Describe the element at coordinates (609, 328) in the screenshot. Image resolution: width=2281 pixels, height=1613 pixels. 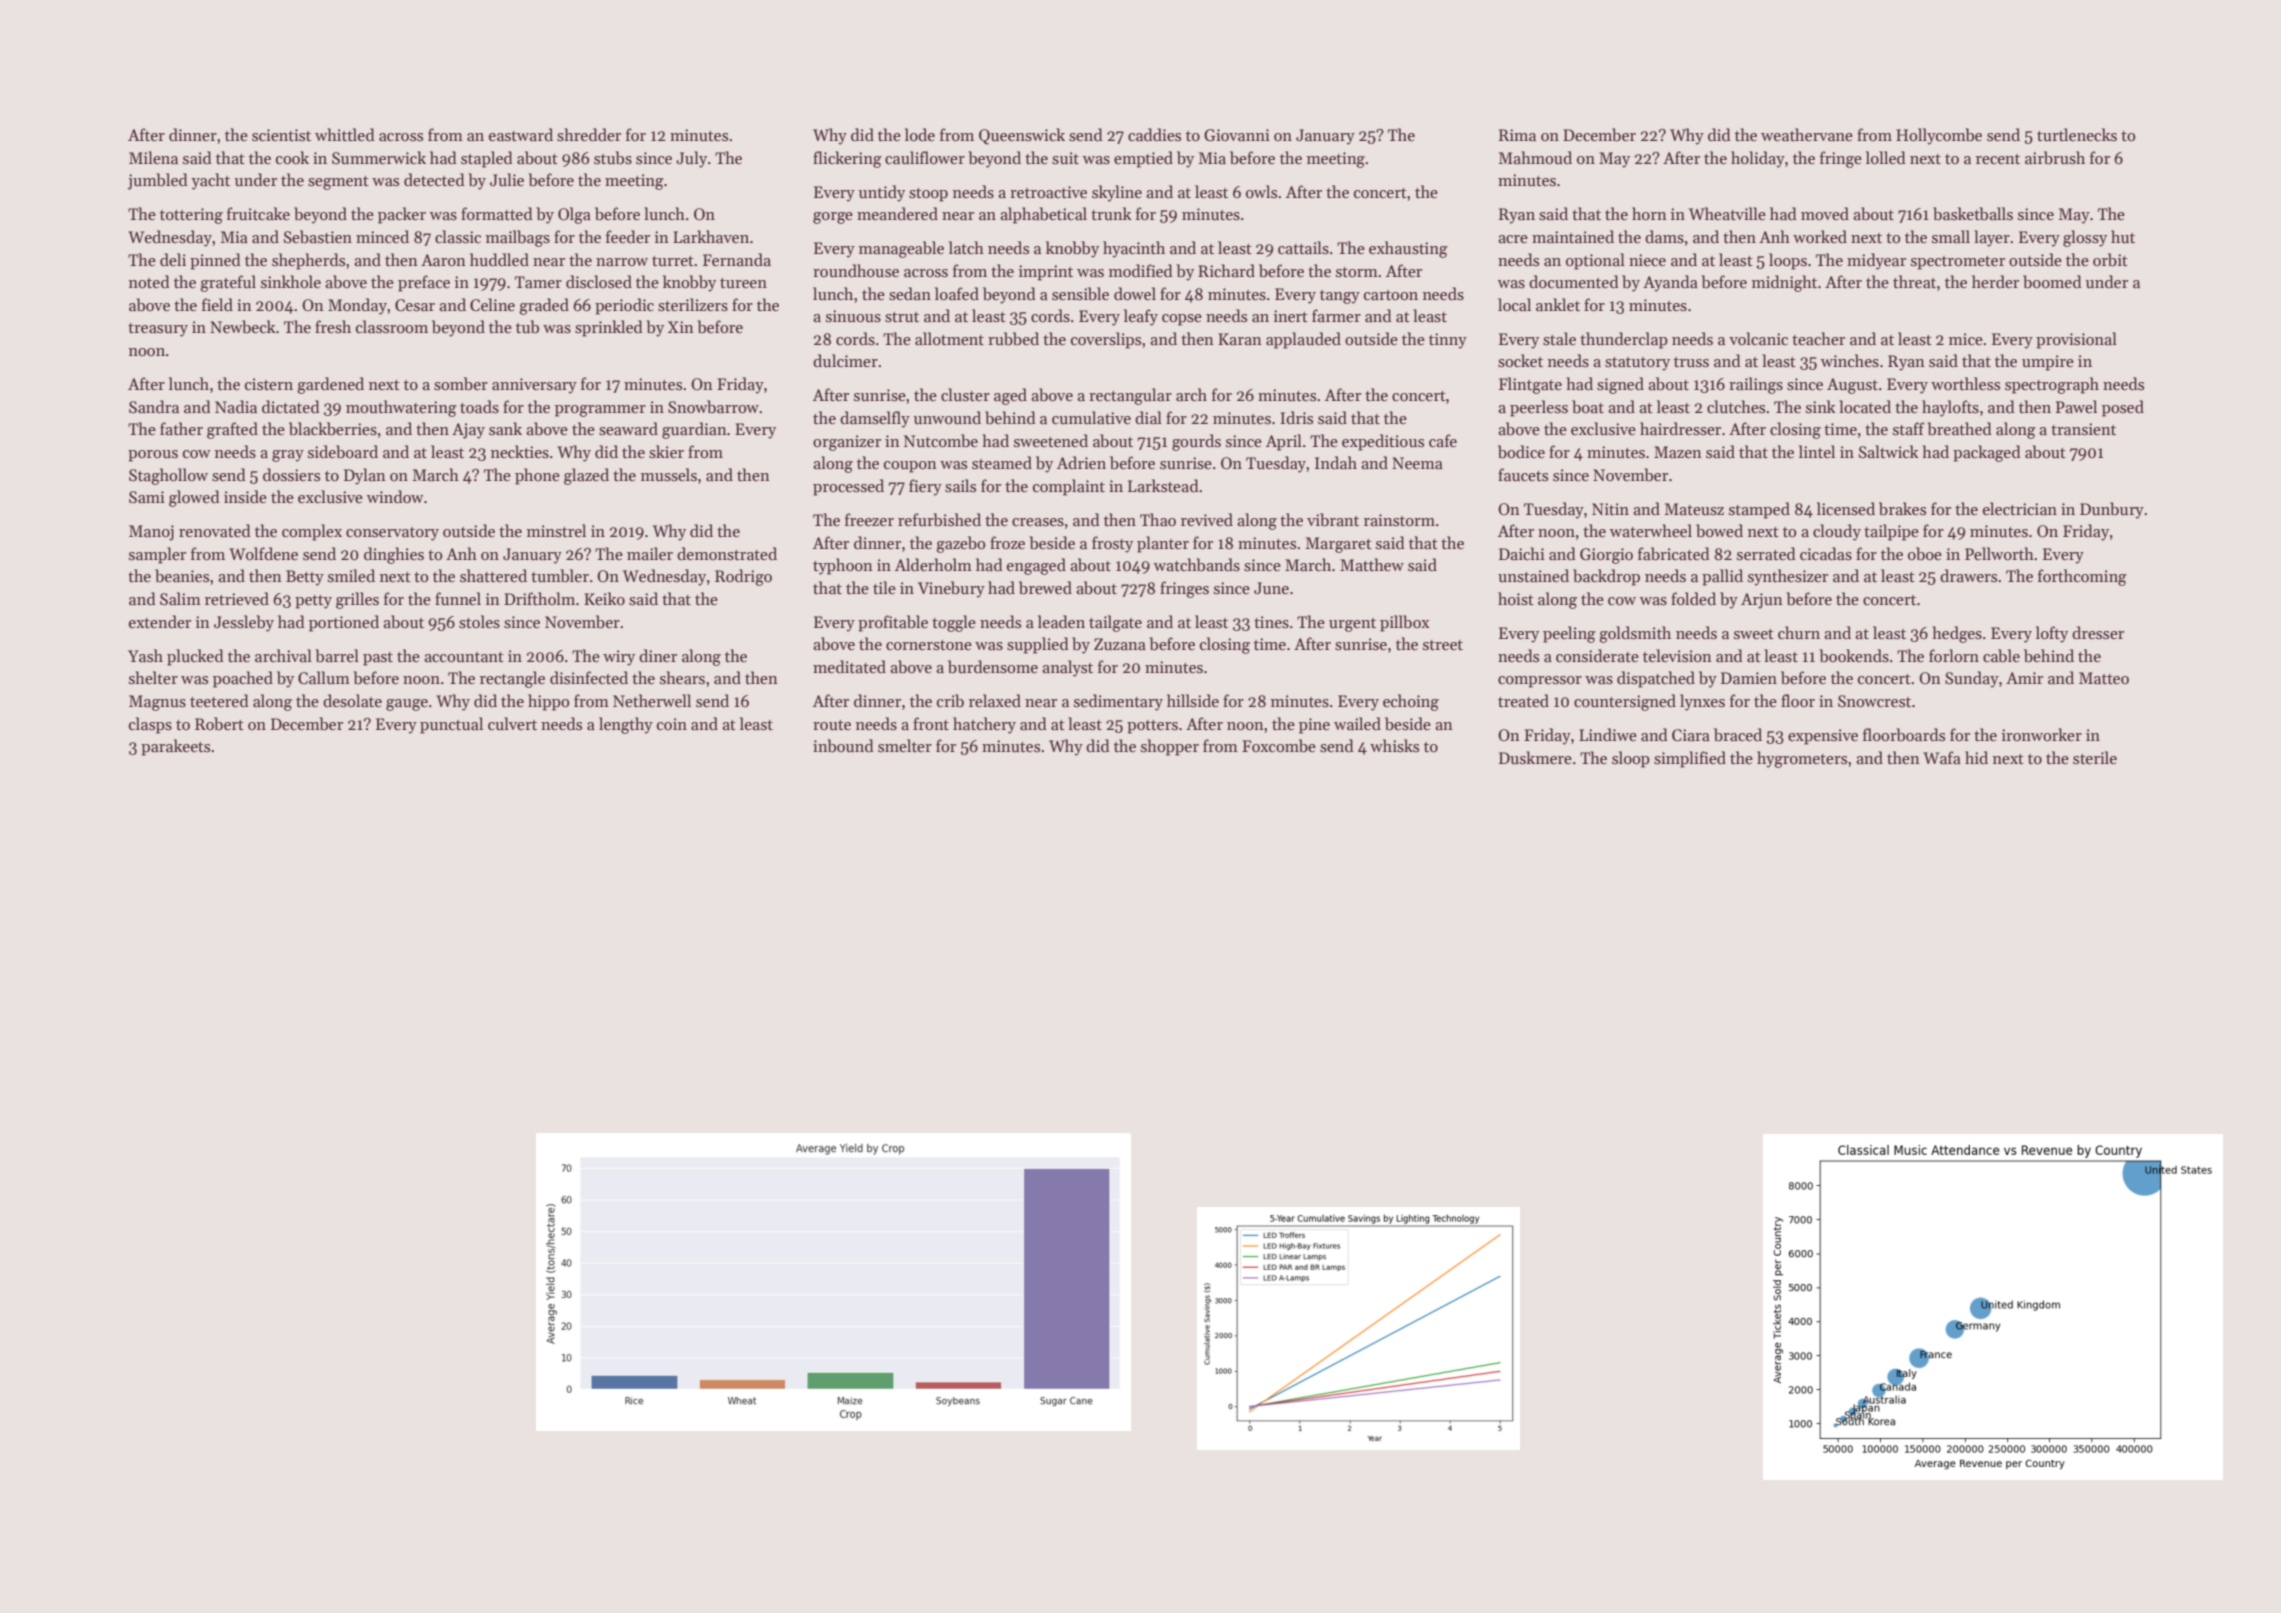
I see `sprinkled` at that location.
